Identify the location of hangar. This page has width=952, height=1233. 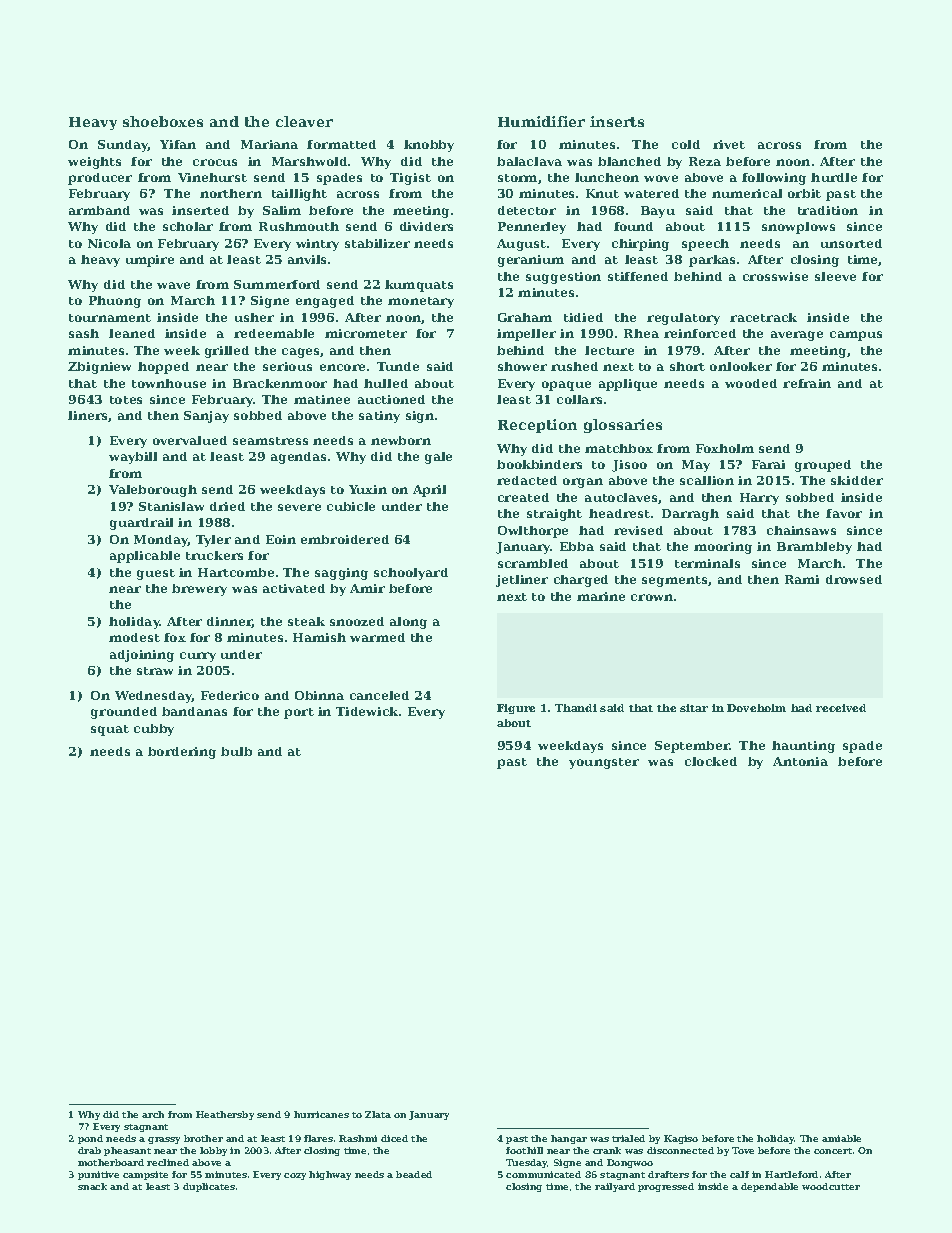
(569, 1139).
